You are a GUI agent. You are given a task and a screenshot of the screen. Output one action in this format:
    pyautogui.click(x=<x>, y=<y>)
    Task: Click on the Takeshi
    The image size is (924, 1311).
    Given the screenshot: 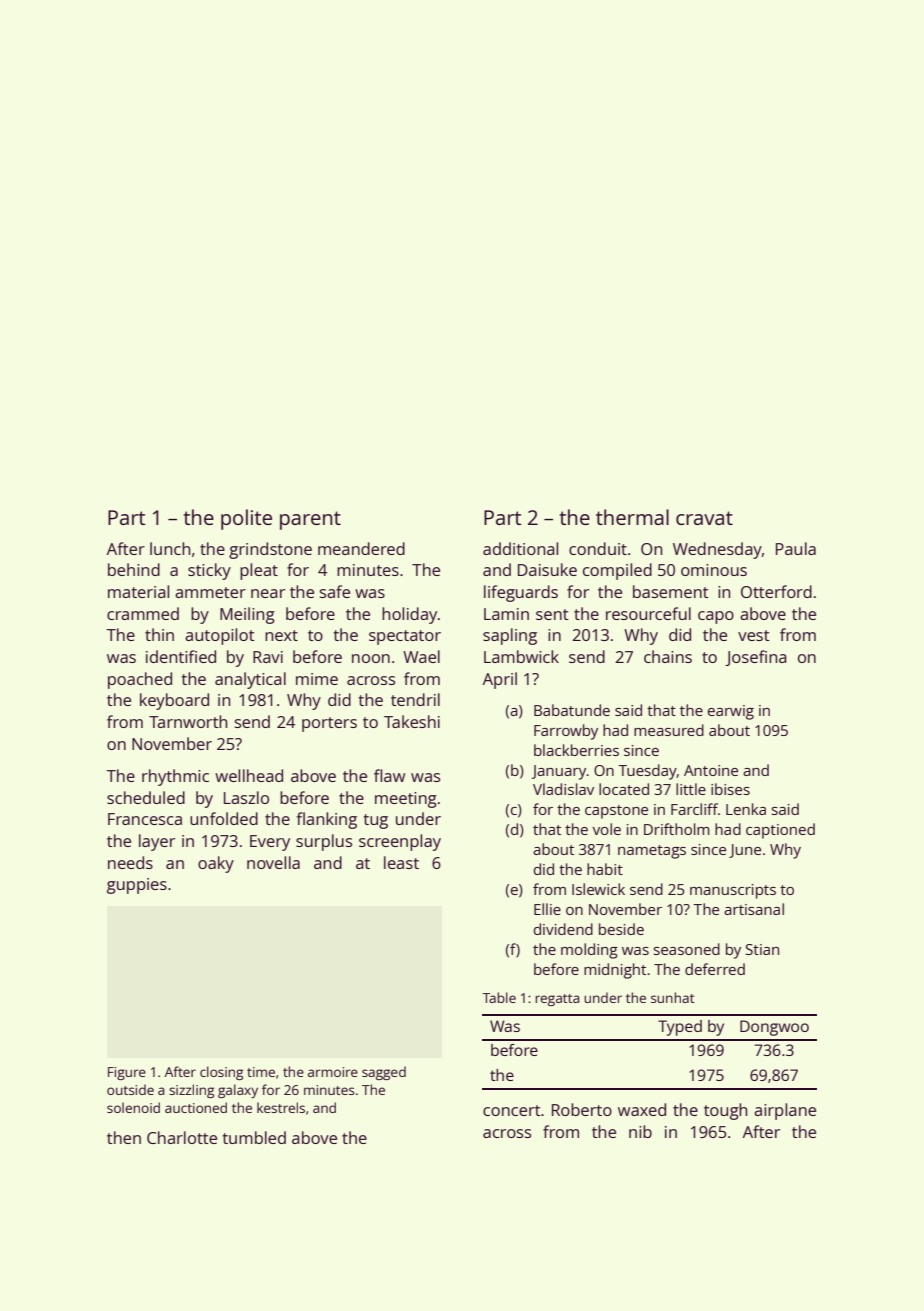 What is the action you would take?
    pyautogui.click(x=412, y=721)
